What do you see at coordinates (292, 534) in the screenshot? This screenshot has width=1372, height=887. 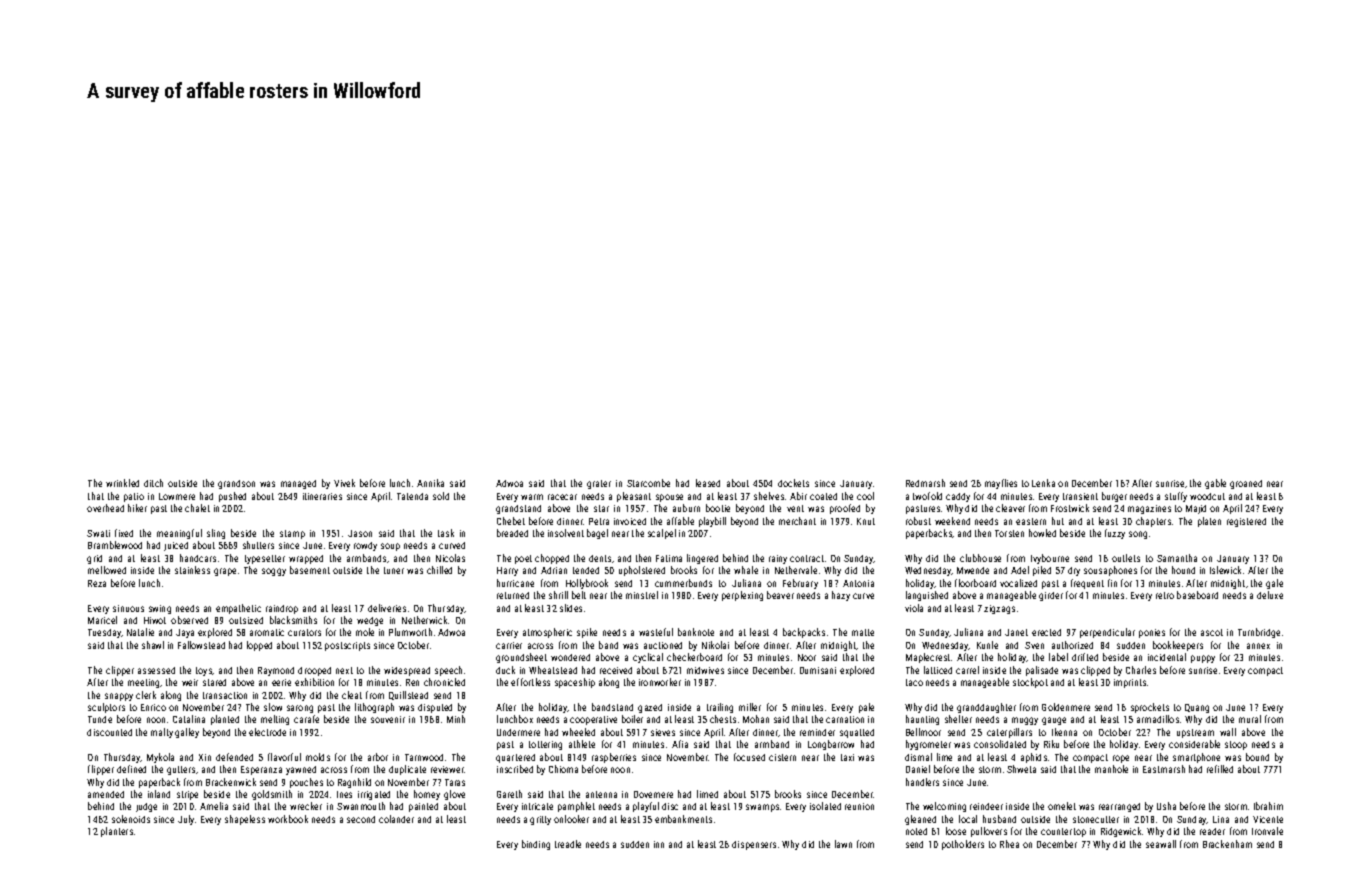 I see `stamp` at bounding box center [292, 534].
